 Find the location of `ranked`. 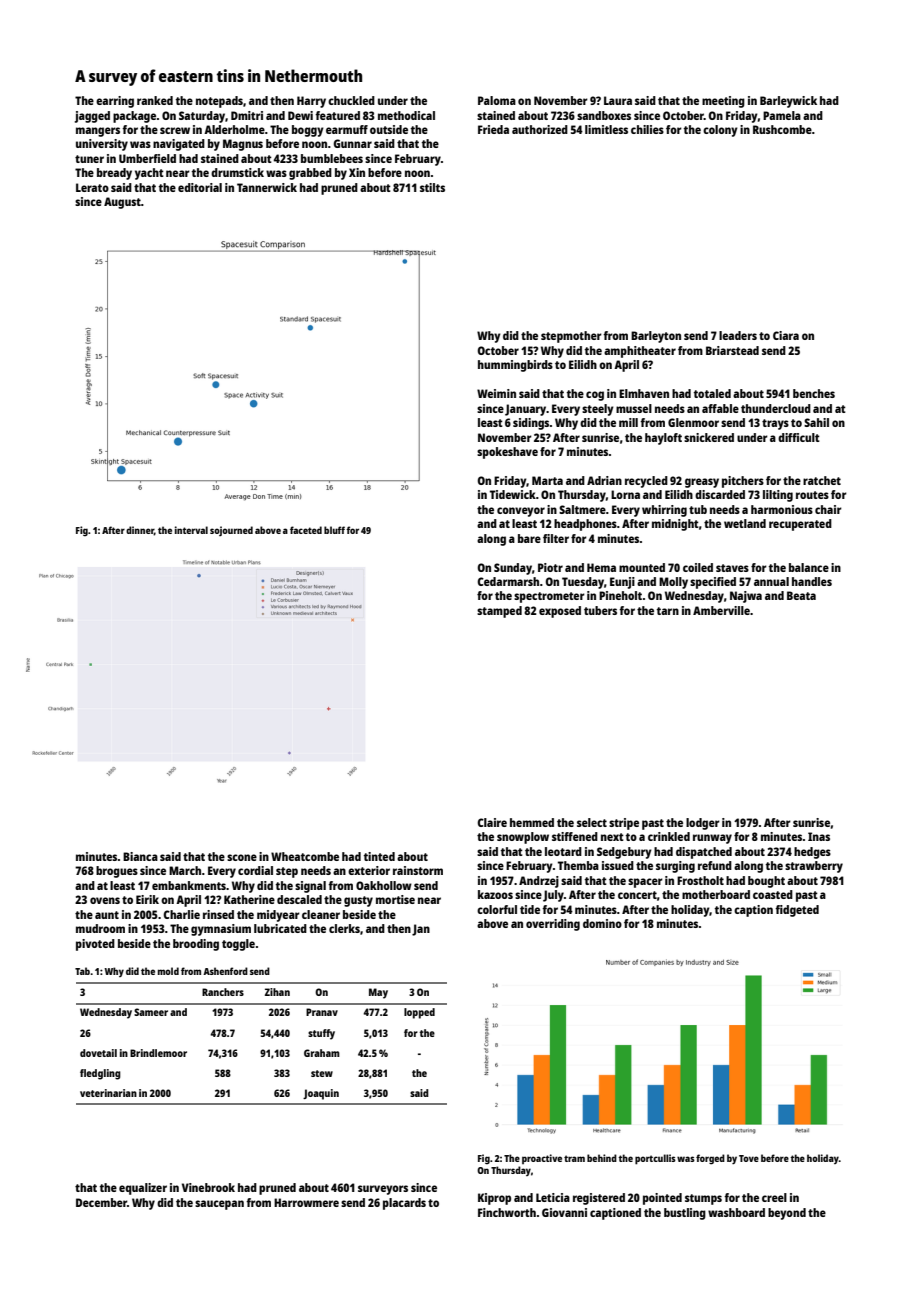

ranked is located at coordinates (155, 100).
